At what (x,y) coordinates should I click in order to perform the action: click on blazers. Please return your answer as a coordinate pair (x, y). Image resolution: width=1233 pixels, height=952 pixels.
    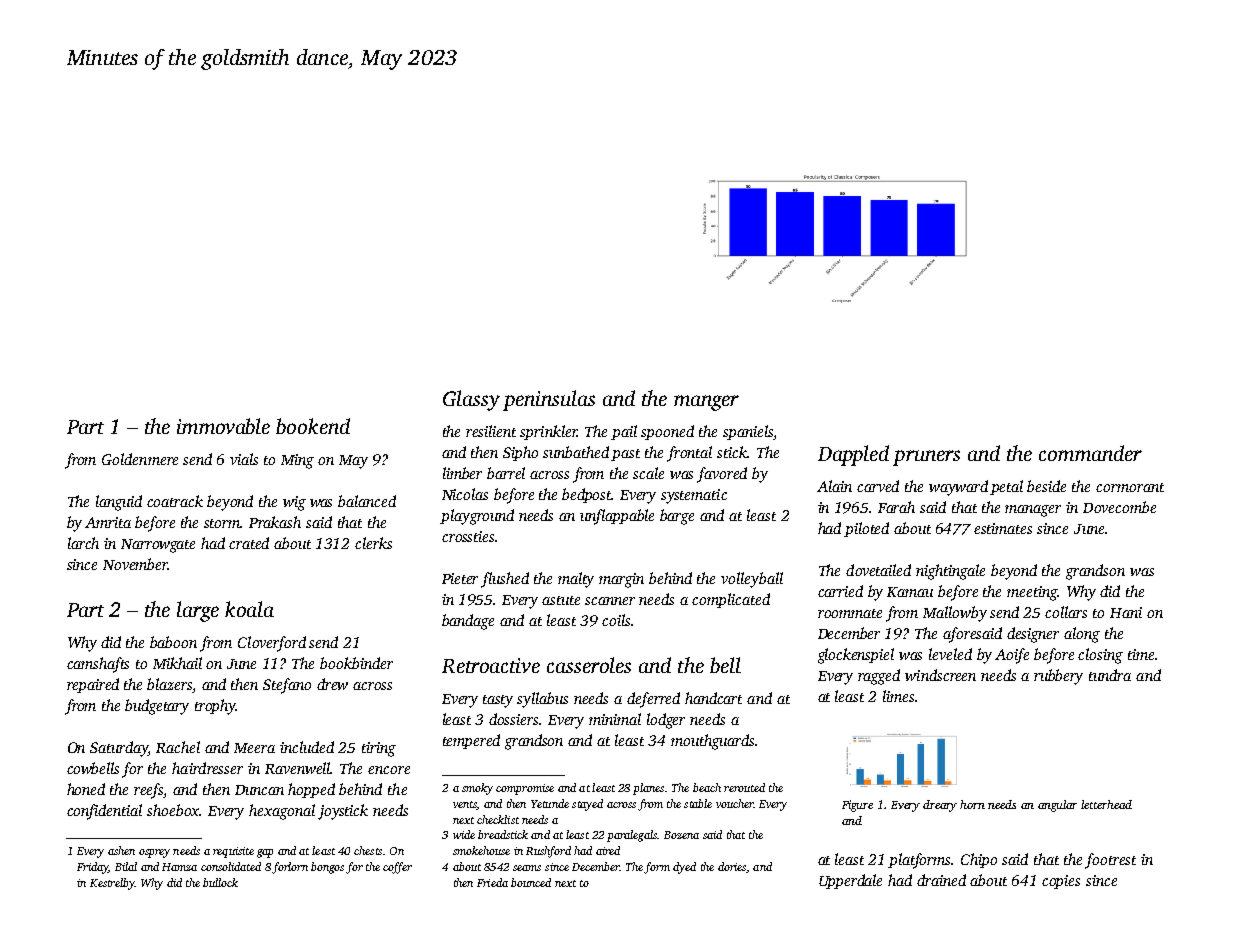
    Looking at the image, I should click on (170, 685).
